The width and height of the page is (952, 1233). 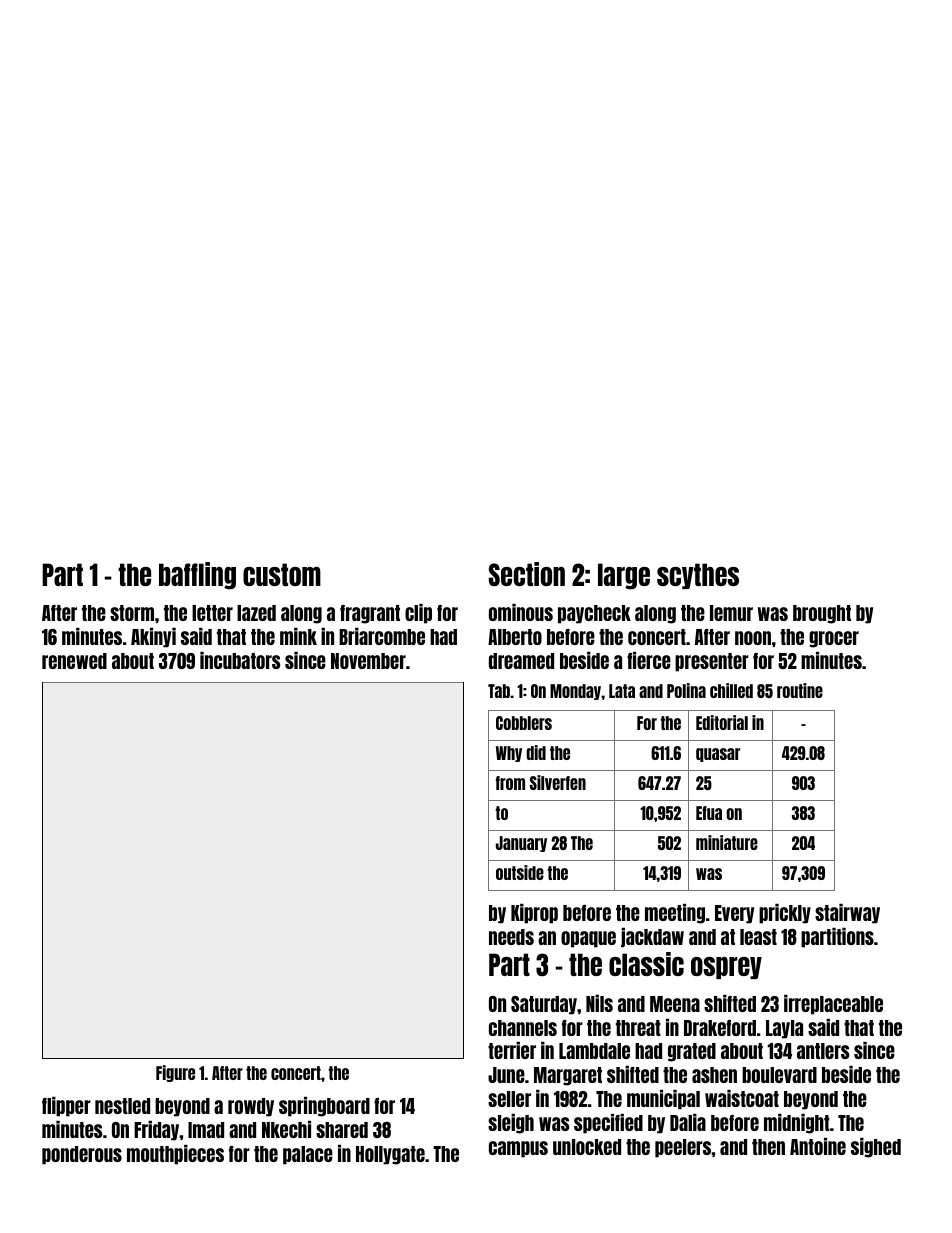 I want to click on routine, so click(x=800, y=690).
